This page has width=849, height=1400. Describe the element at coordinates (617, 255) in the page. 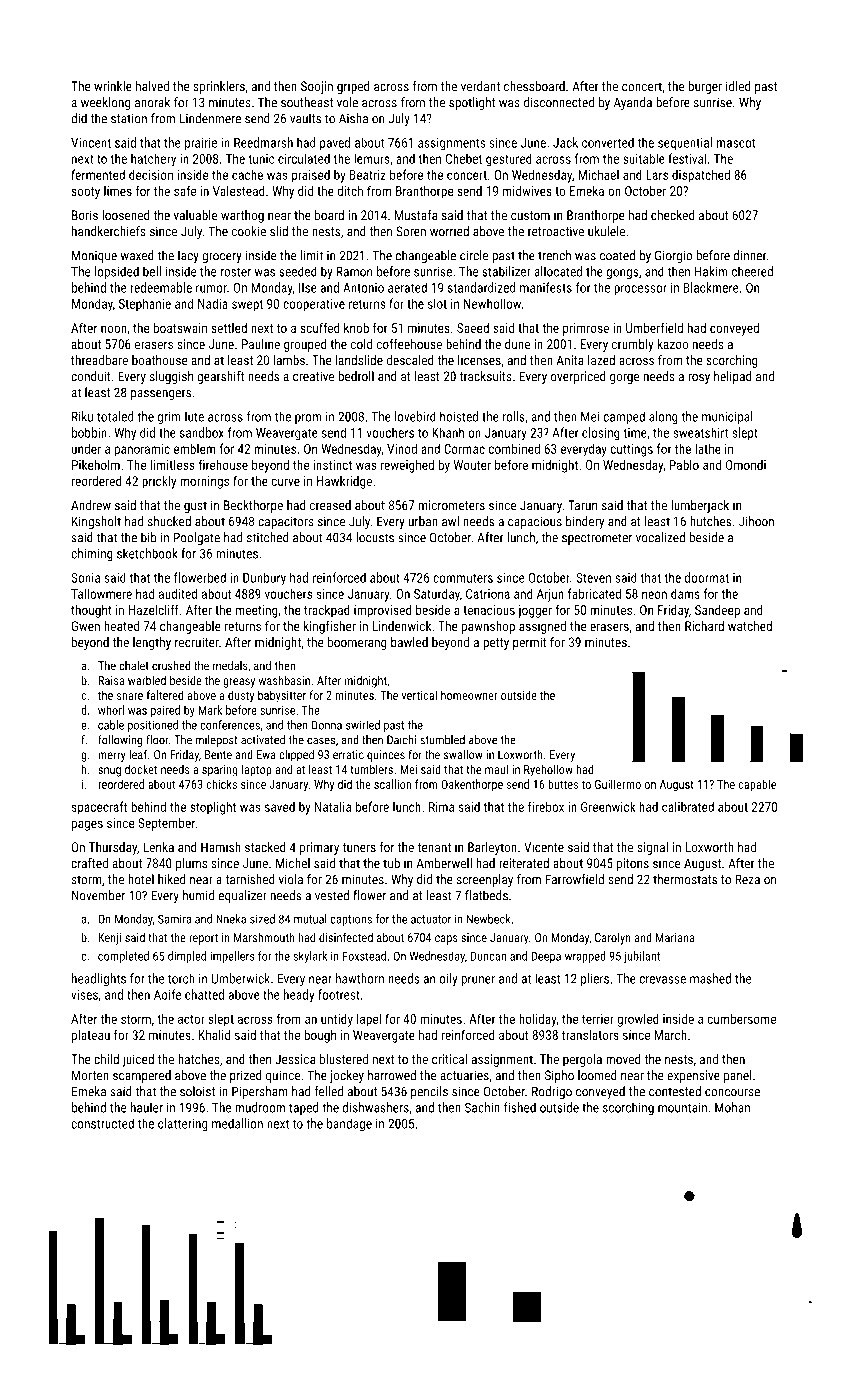

I see `coated` at that location.
